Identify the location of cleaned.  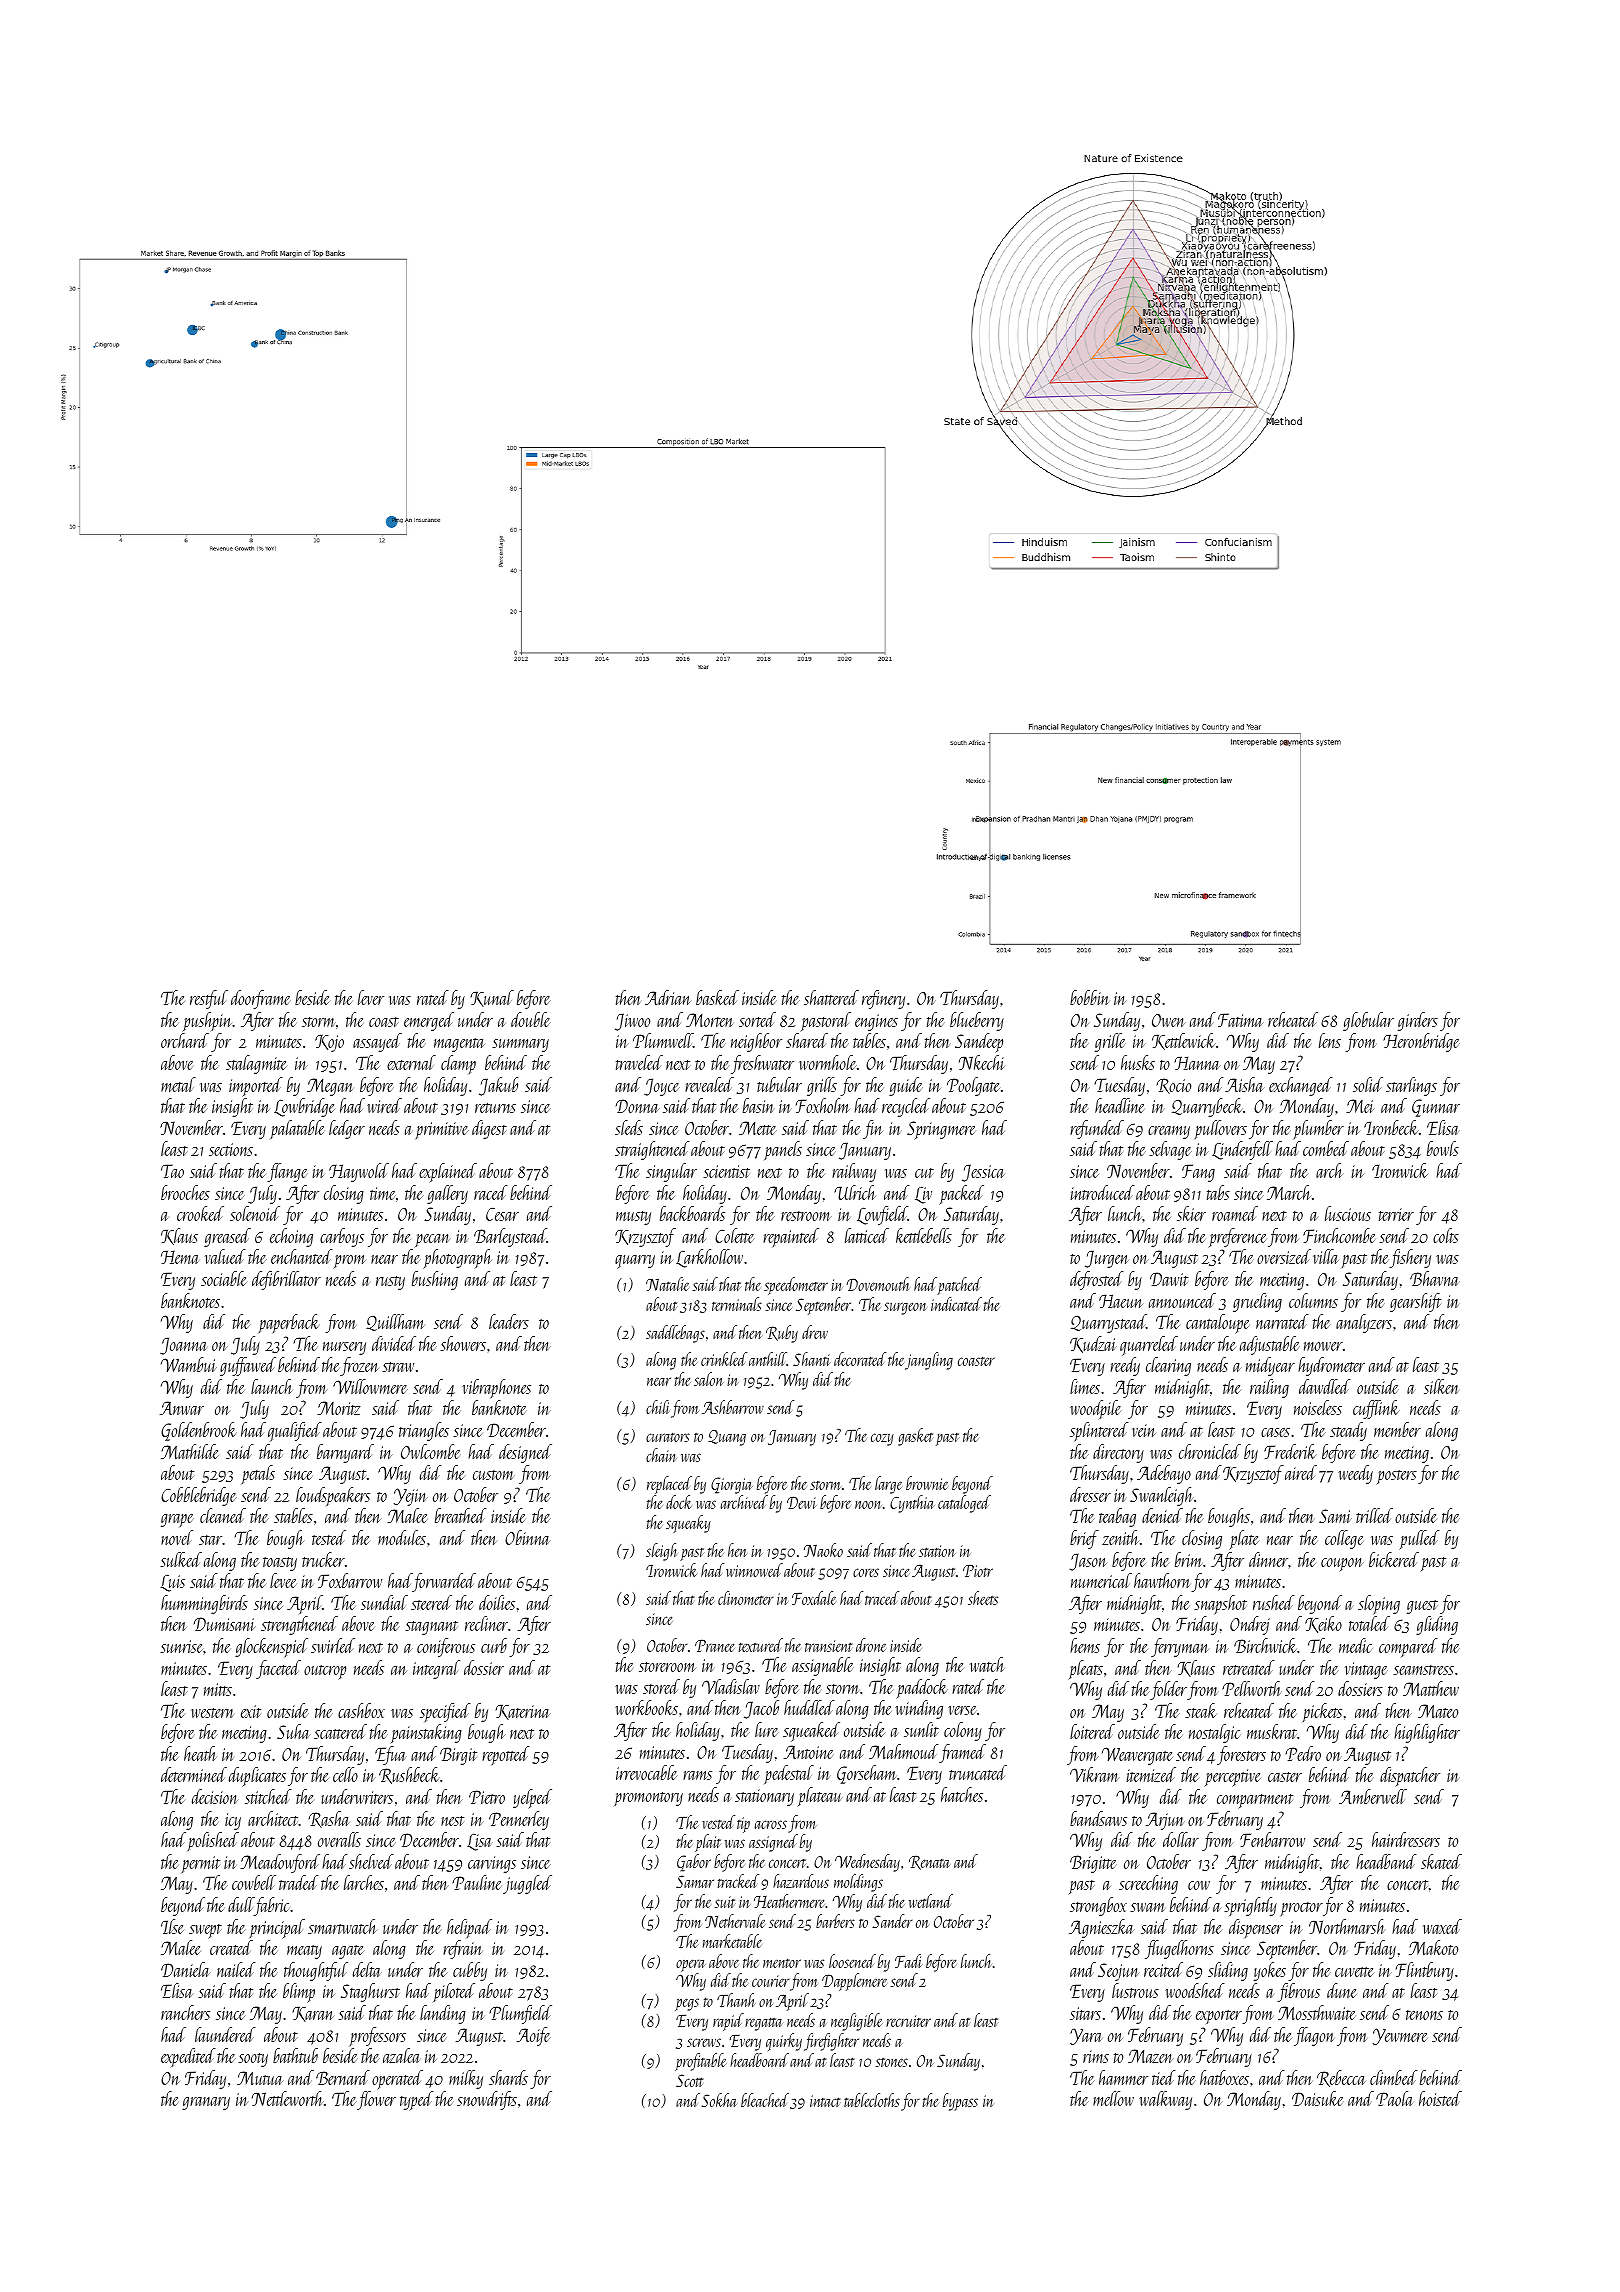
(223, 1515).
